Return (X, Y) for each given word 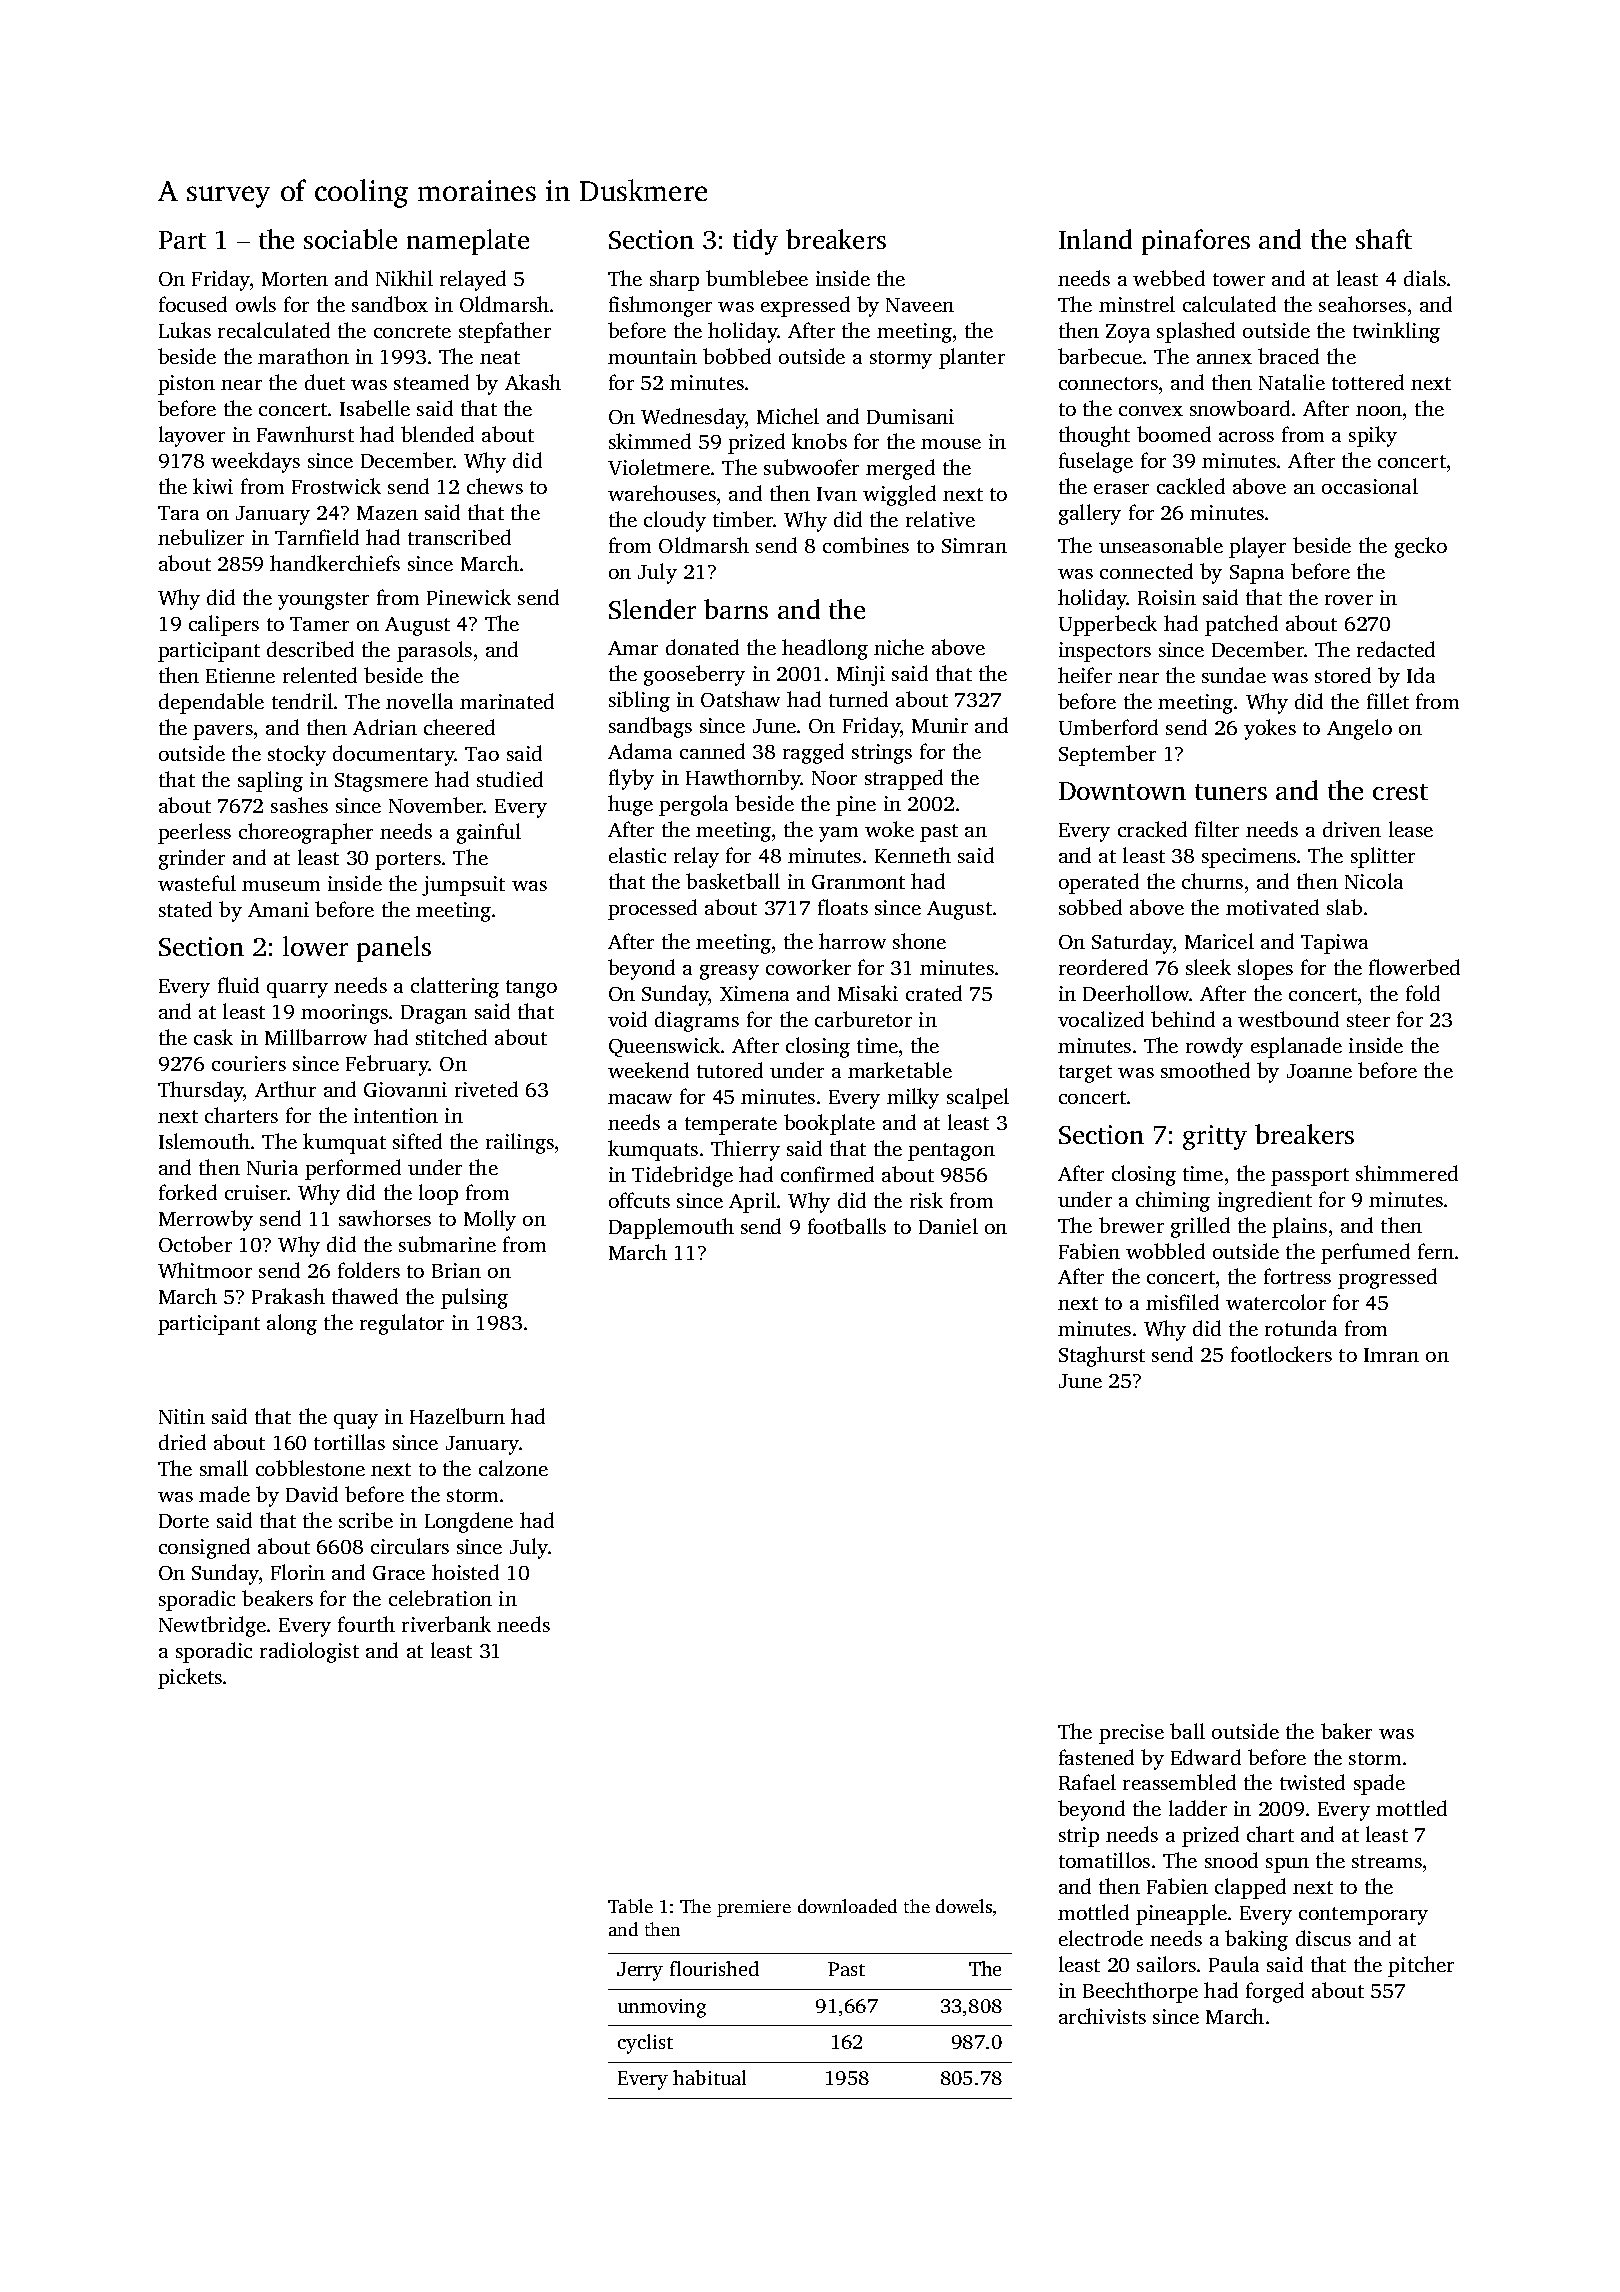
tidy (755, 242)
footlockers (1281, 1354)
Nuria (272, 1167)
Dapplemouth (671, 1228)
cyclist (645, 2044)
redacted (1396, 649)
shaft (1384, 239)
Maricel (1219, 941)
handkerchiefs (335, 563)
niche (899, 647)
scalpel (978, 1098)
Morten (295, 279)
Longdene (469, 1522)
